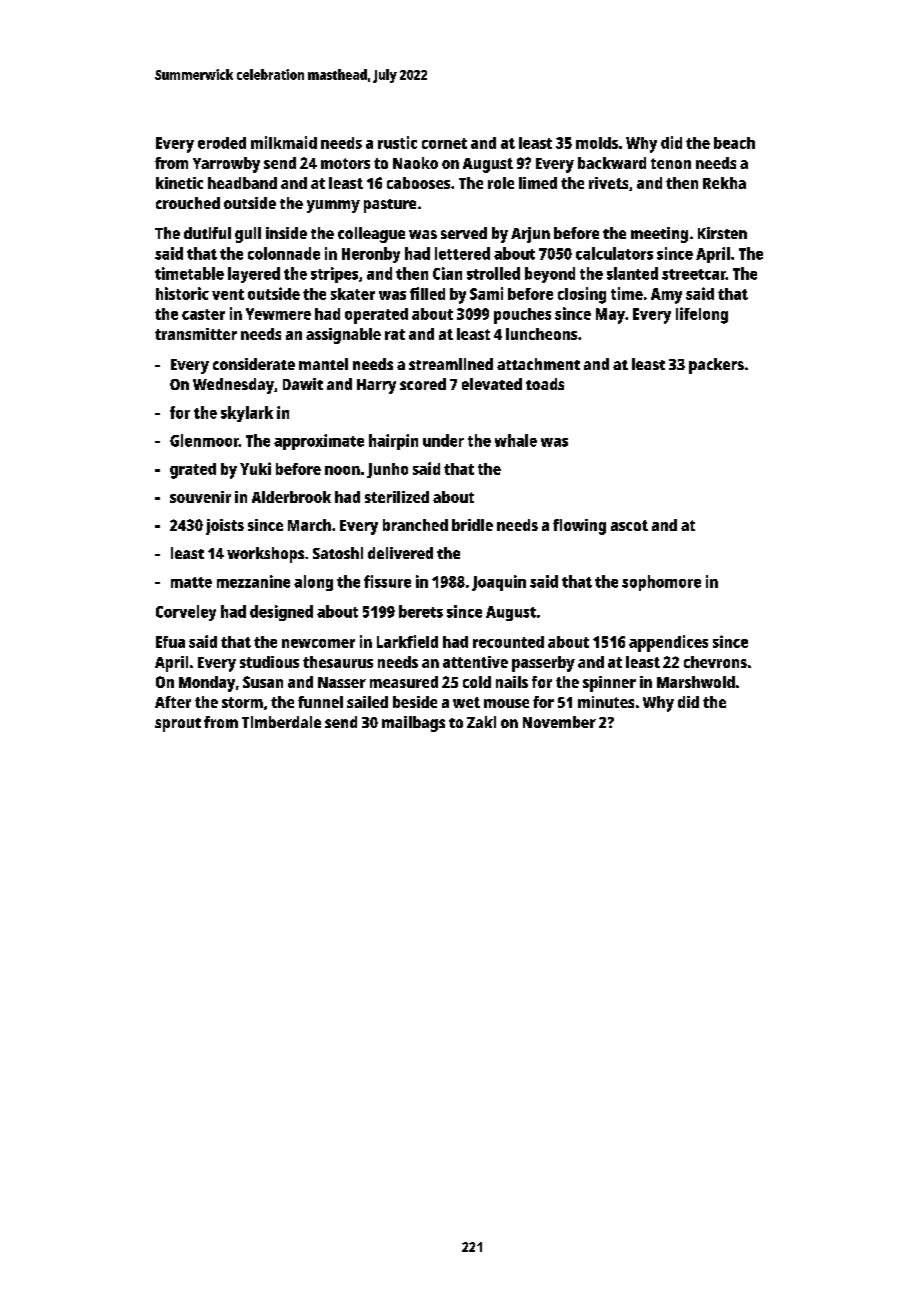 Image resolution: width=924 pixels, height=1311 pixels. What do you see at coordinates (493, 273) in the screenshot?
I see `strolled` at bounding box center [493, 273].
